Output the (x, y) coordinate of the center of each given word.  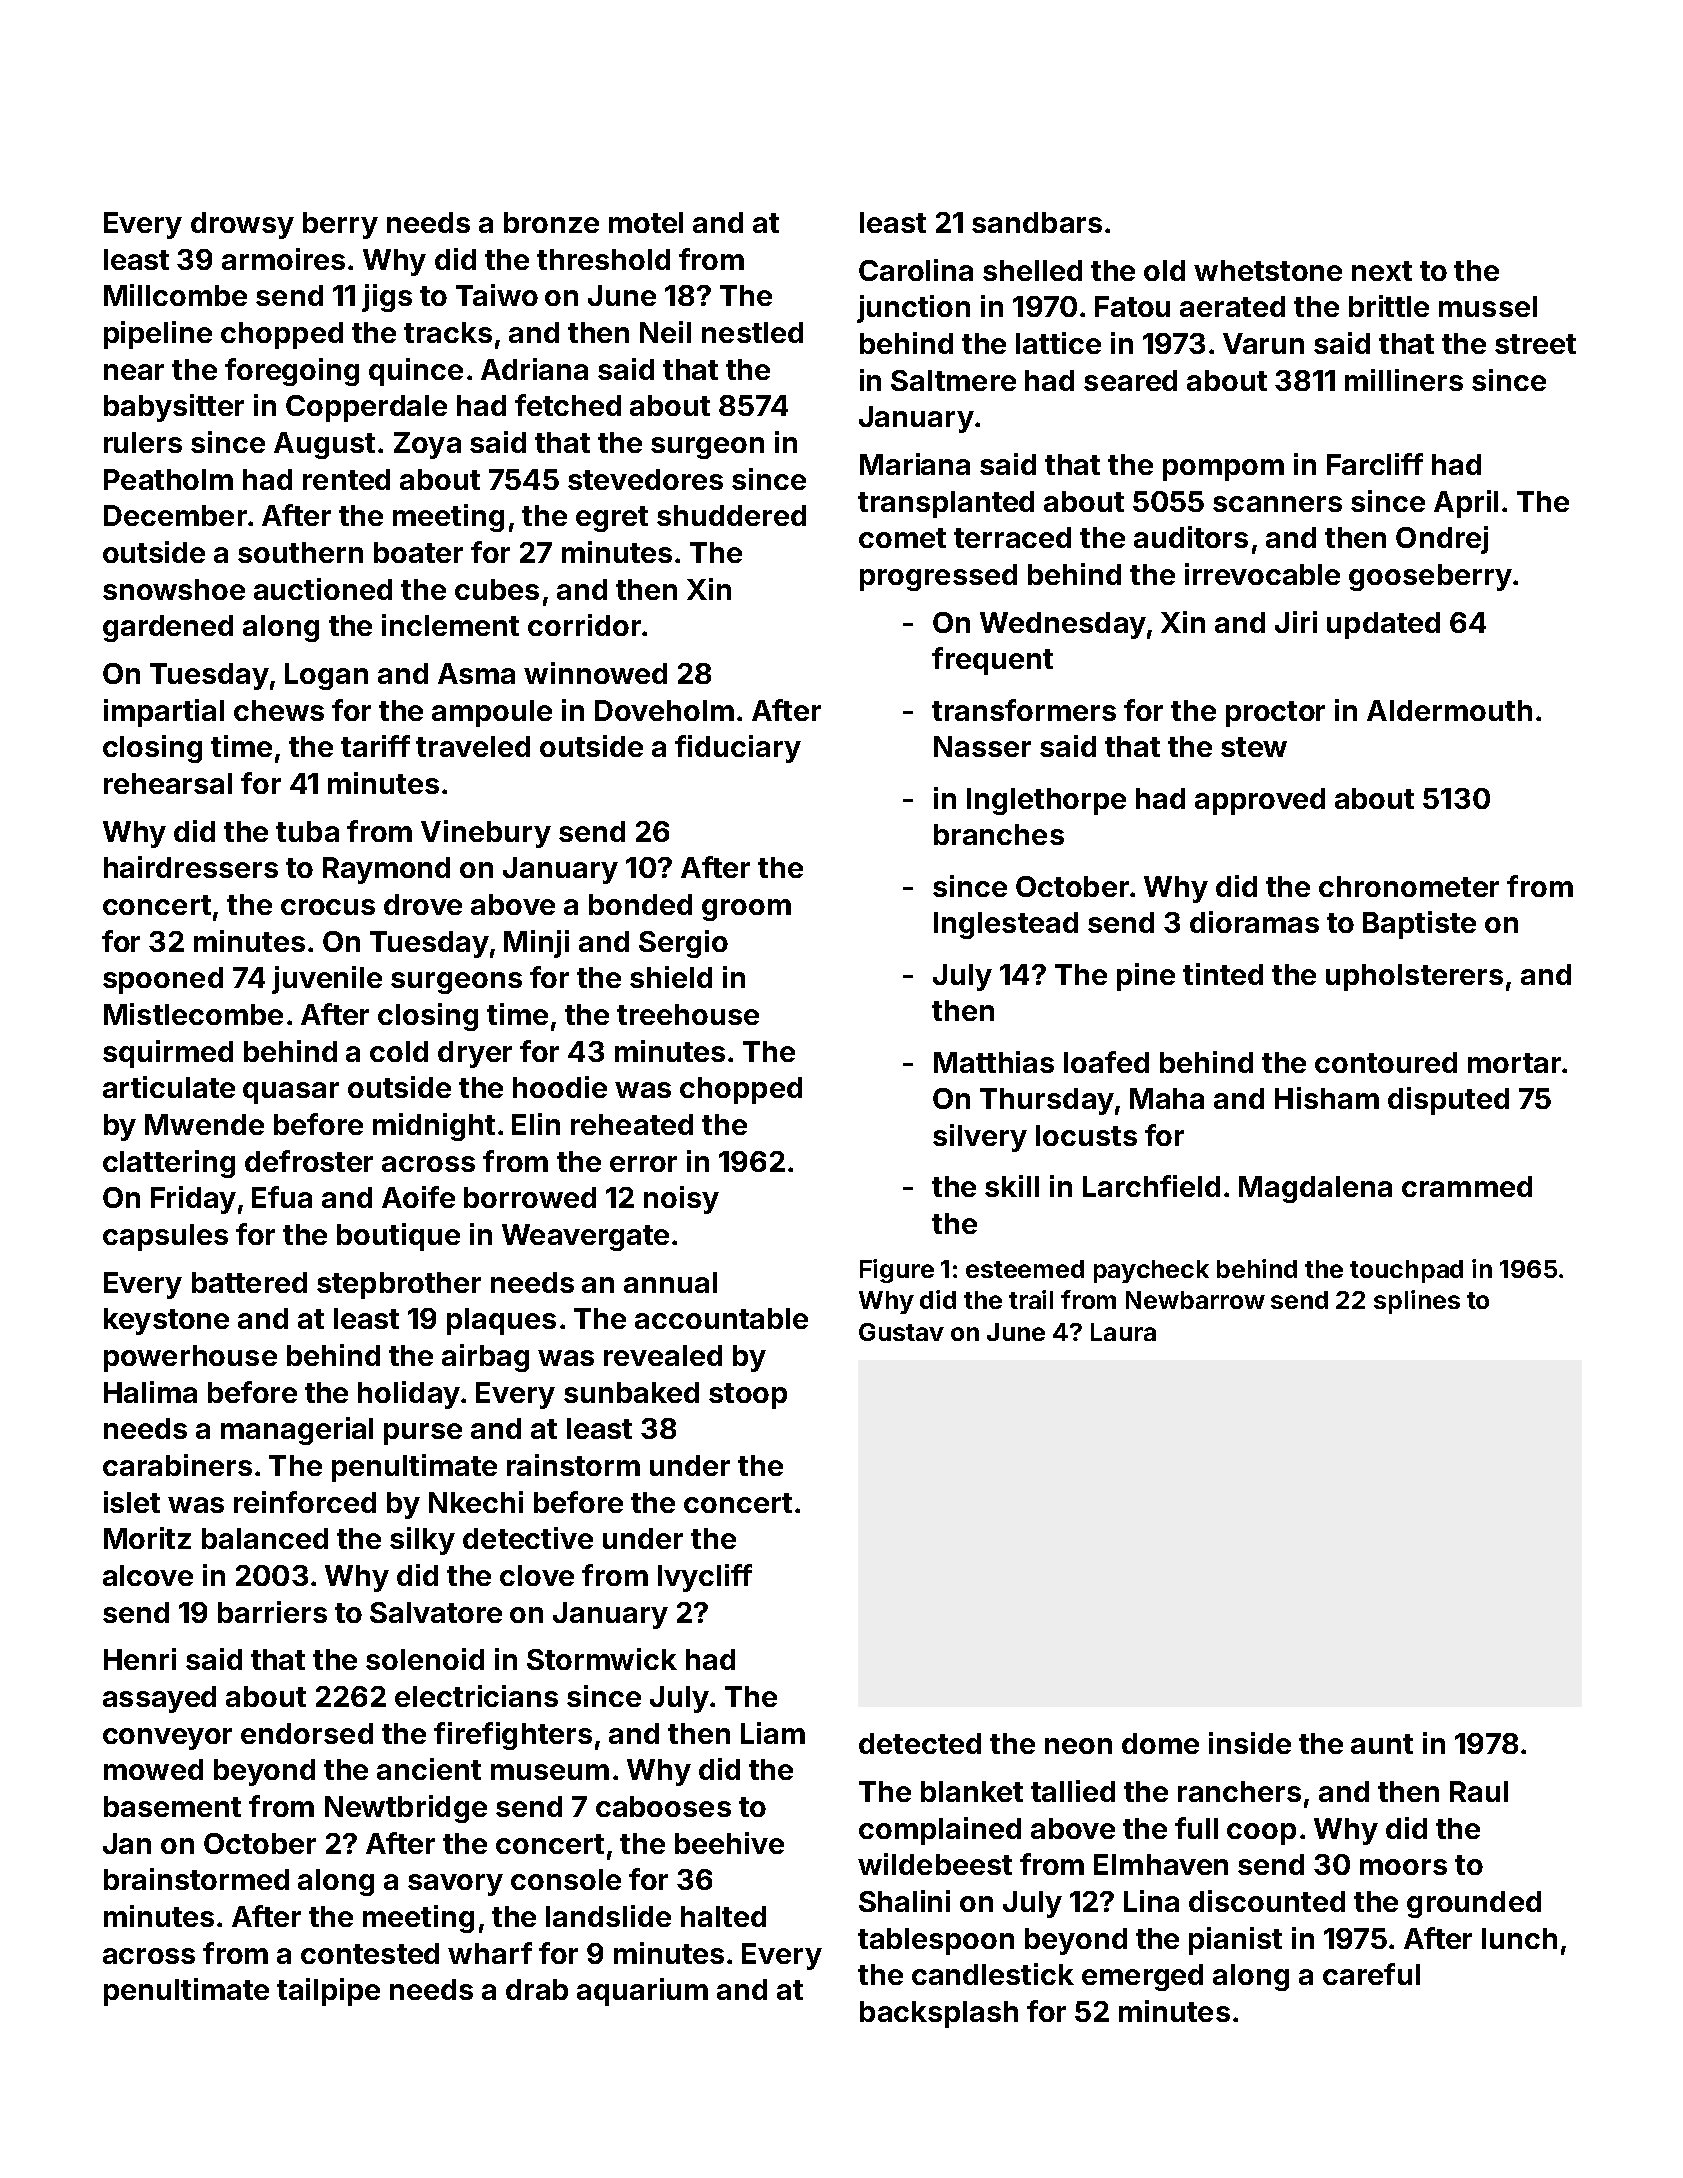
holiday (409, 1395)
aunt (1382, 1744)
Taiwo (497, 295)
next (1382, 271)
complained (940, 1831)
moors (1403, 1867)
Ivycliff (705, 1578)
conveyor (167, 1739)
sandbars (1037, 222)
